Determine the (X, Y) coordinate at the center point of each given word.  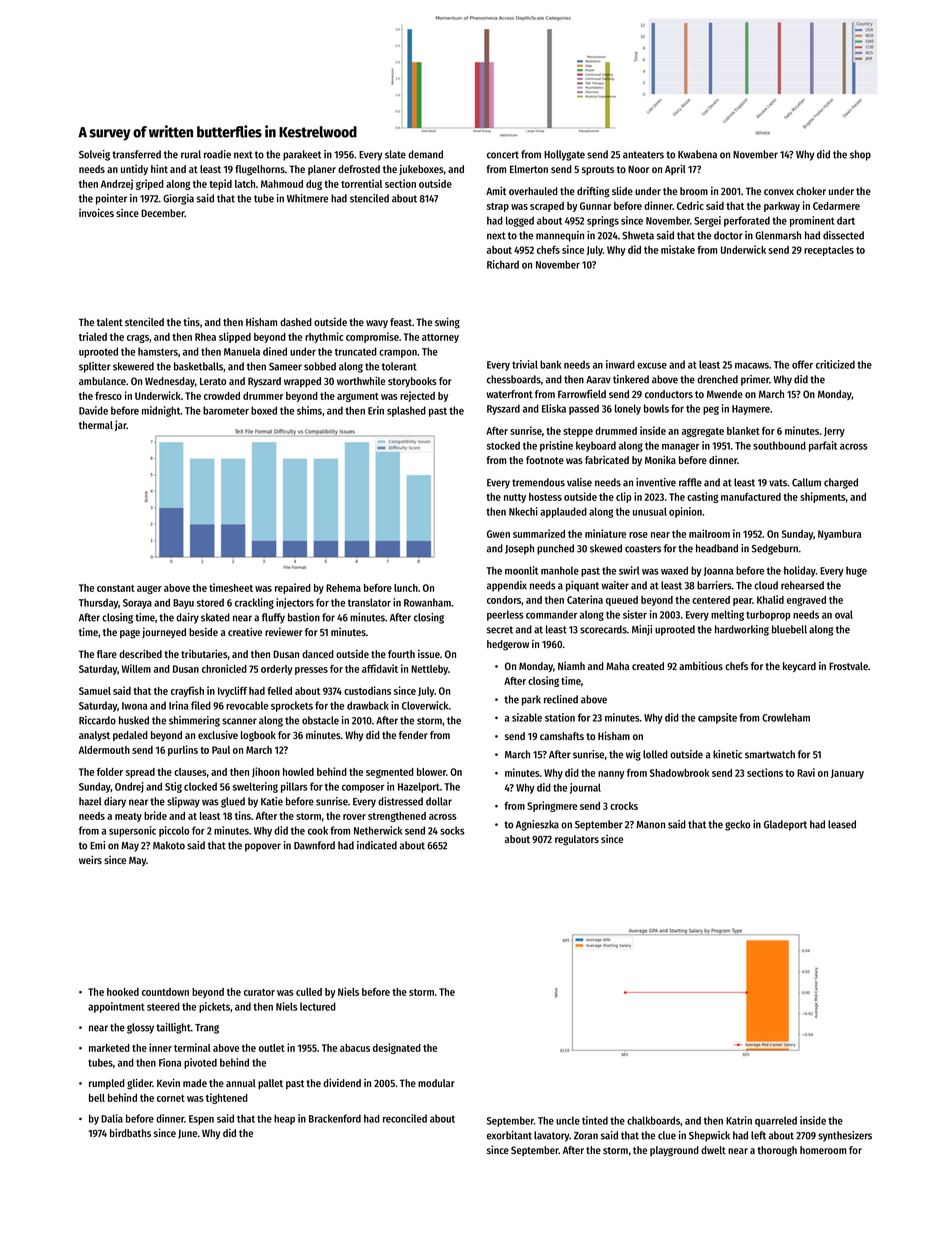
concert (503, 155)
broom (694, 191)
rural (191, 154)
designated (397, 1048)
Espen (201, 1120)
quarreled (776, 1121)
